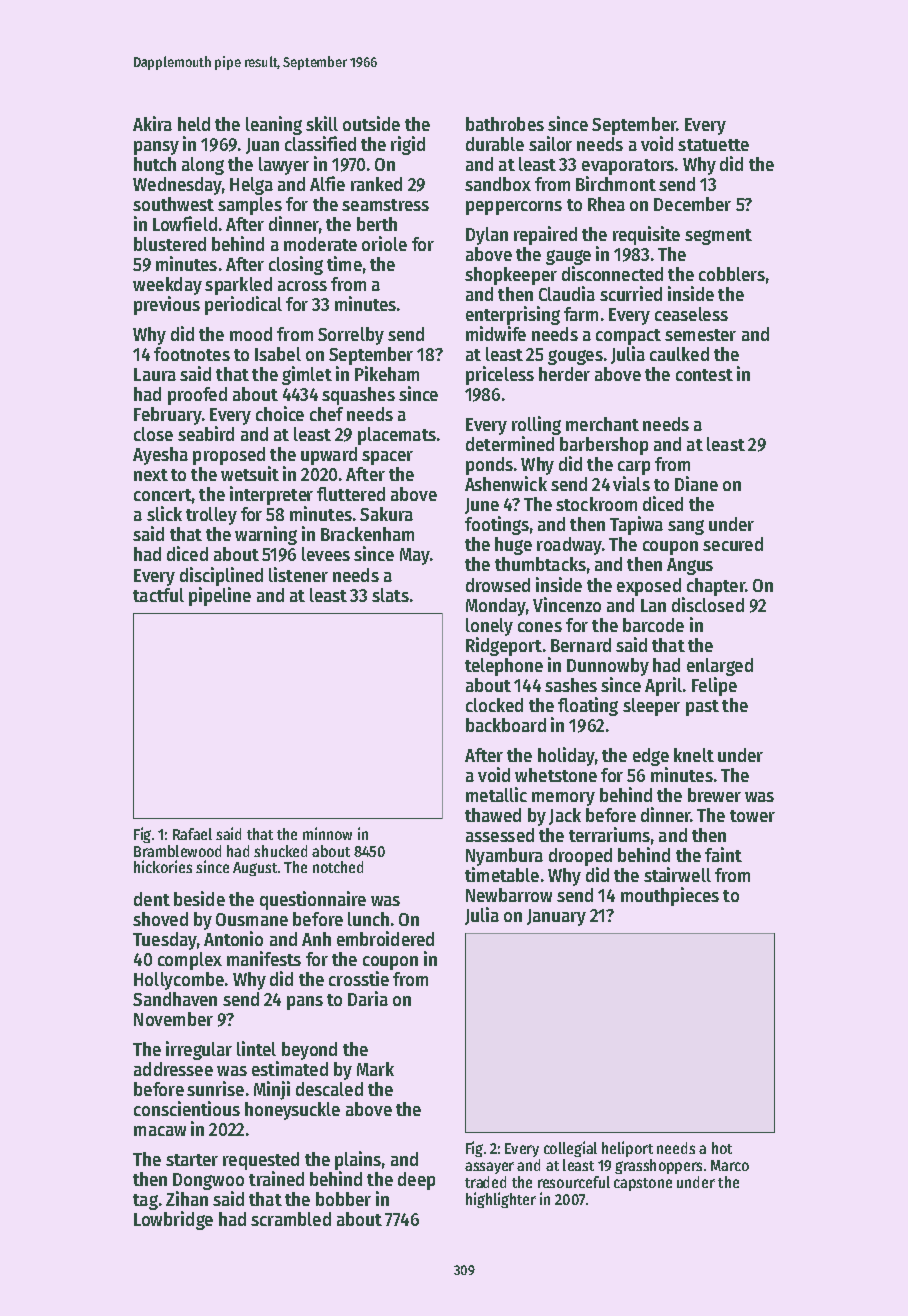  Describe the element at coordinates (192, 834) in the page. I see `Rafael` at that location.
